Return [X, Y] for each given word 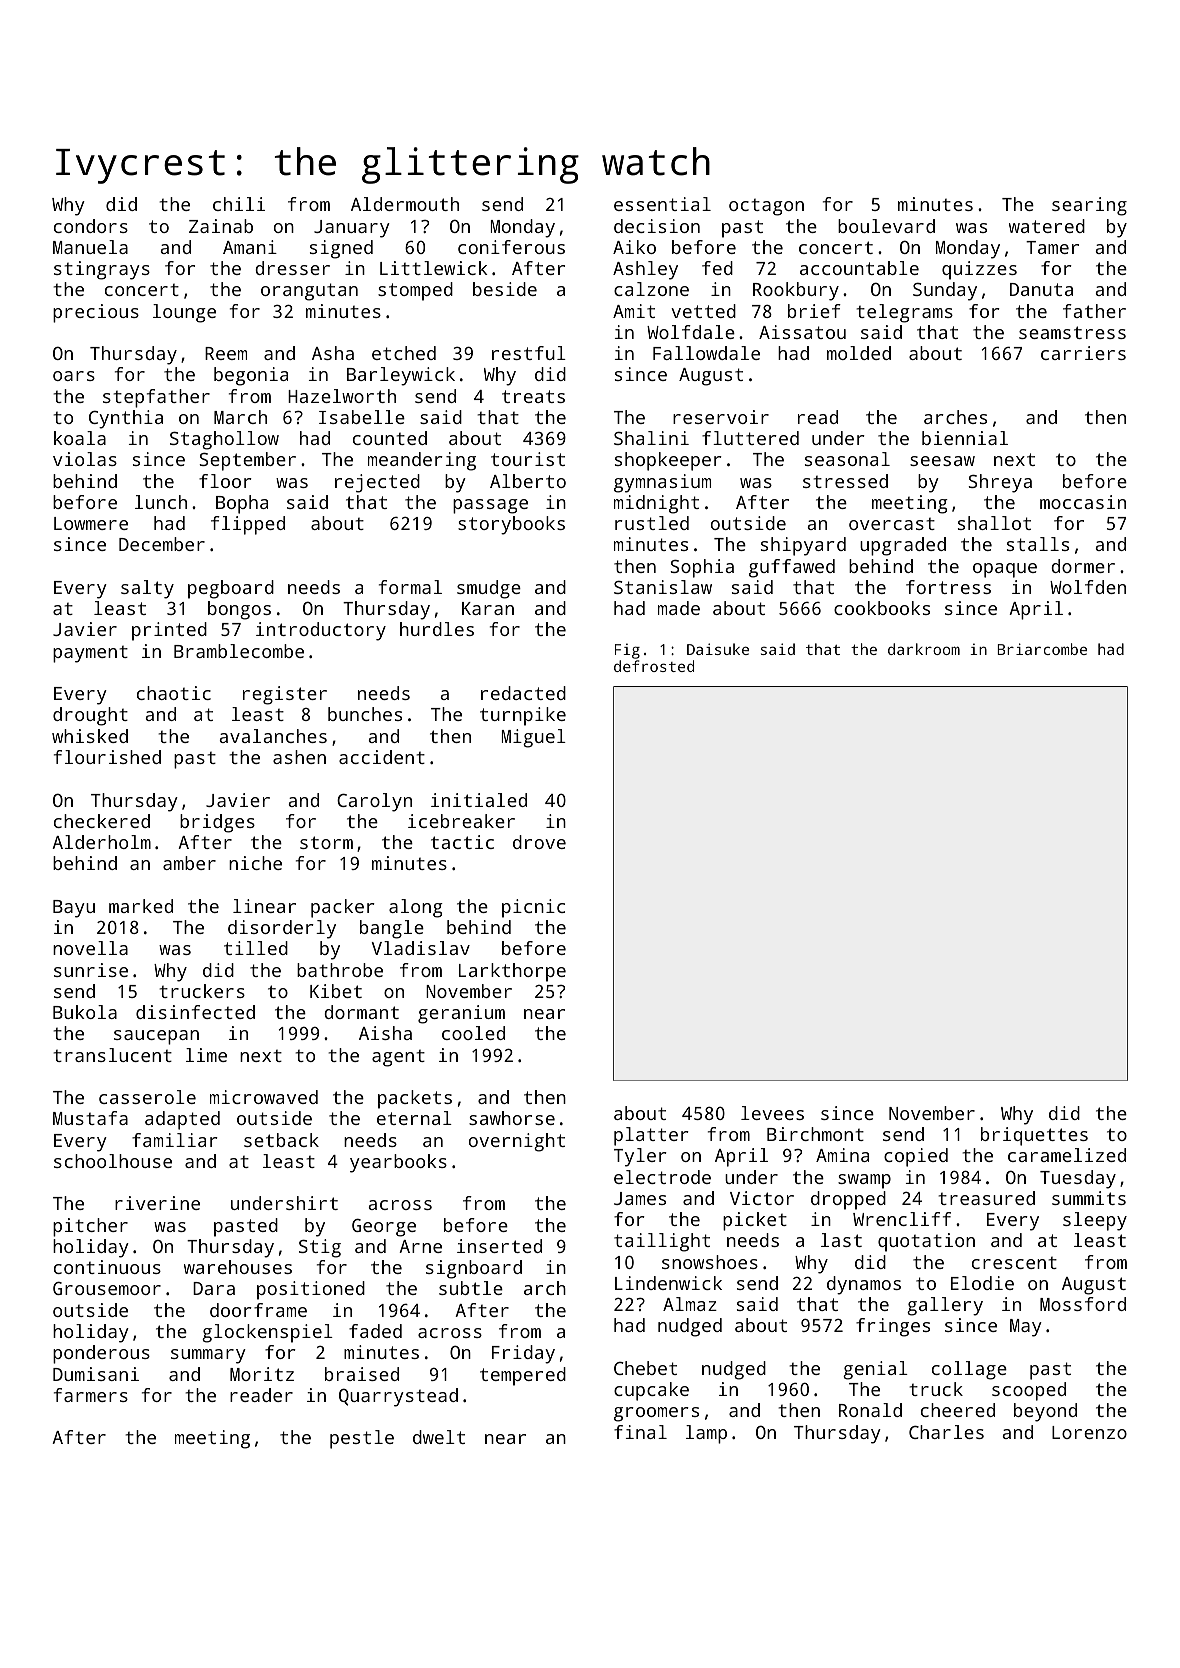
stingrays [102, 270]
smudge [489, 589]
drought [90, 716]
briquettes [1034, 1136]
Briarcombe [1042, 649]
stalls [1038, 544]
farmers [91, 1395]
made [679, 608]
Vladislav [420, 948]
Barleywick [401, 376]
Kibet [336, 991]
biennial [965, 438]
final [640, 1432]
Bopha [242, 504]
